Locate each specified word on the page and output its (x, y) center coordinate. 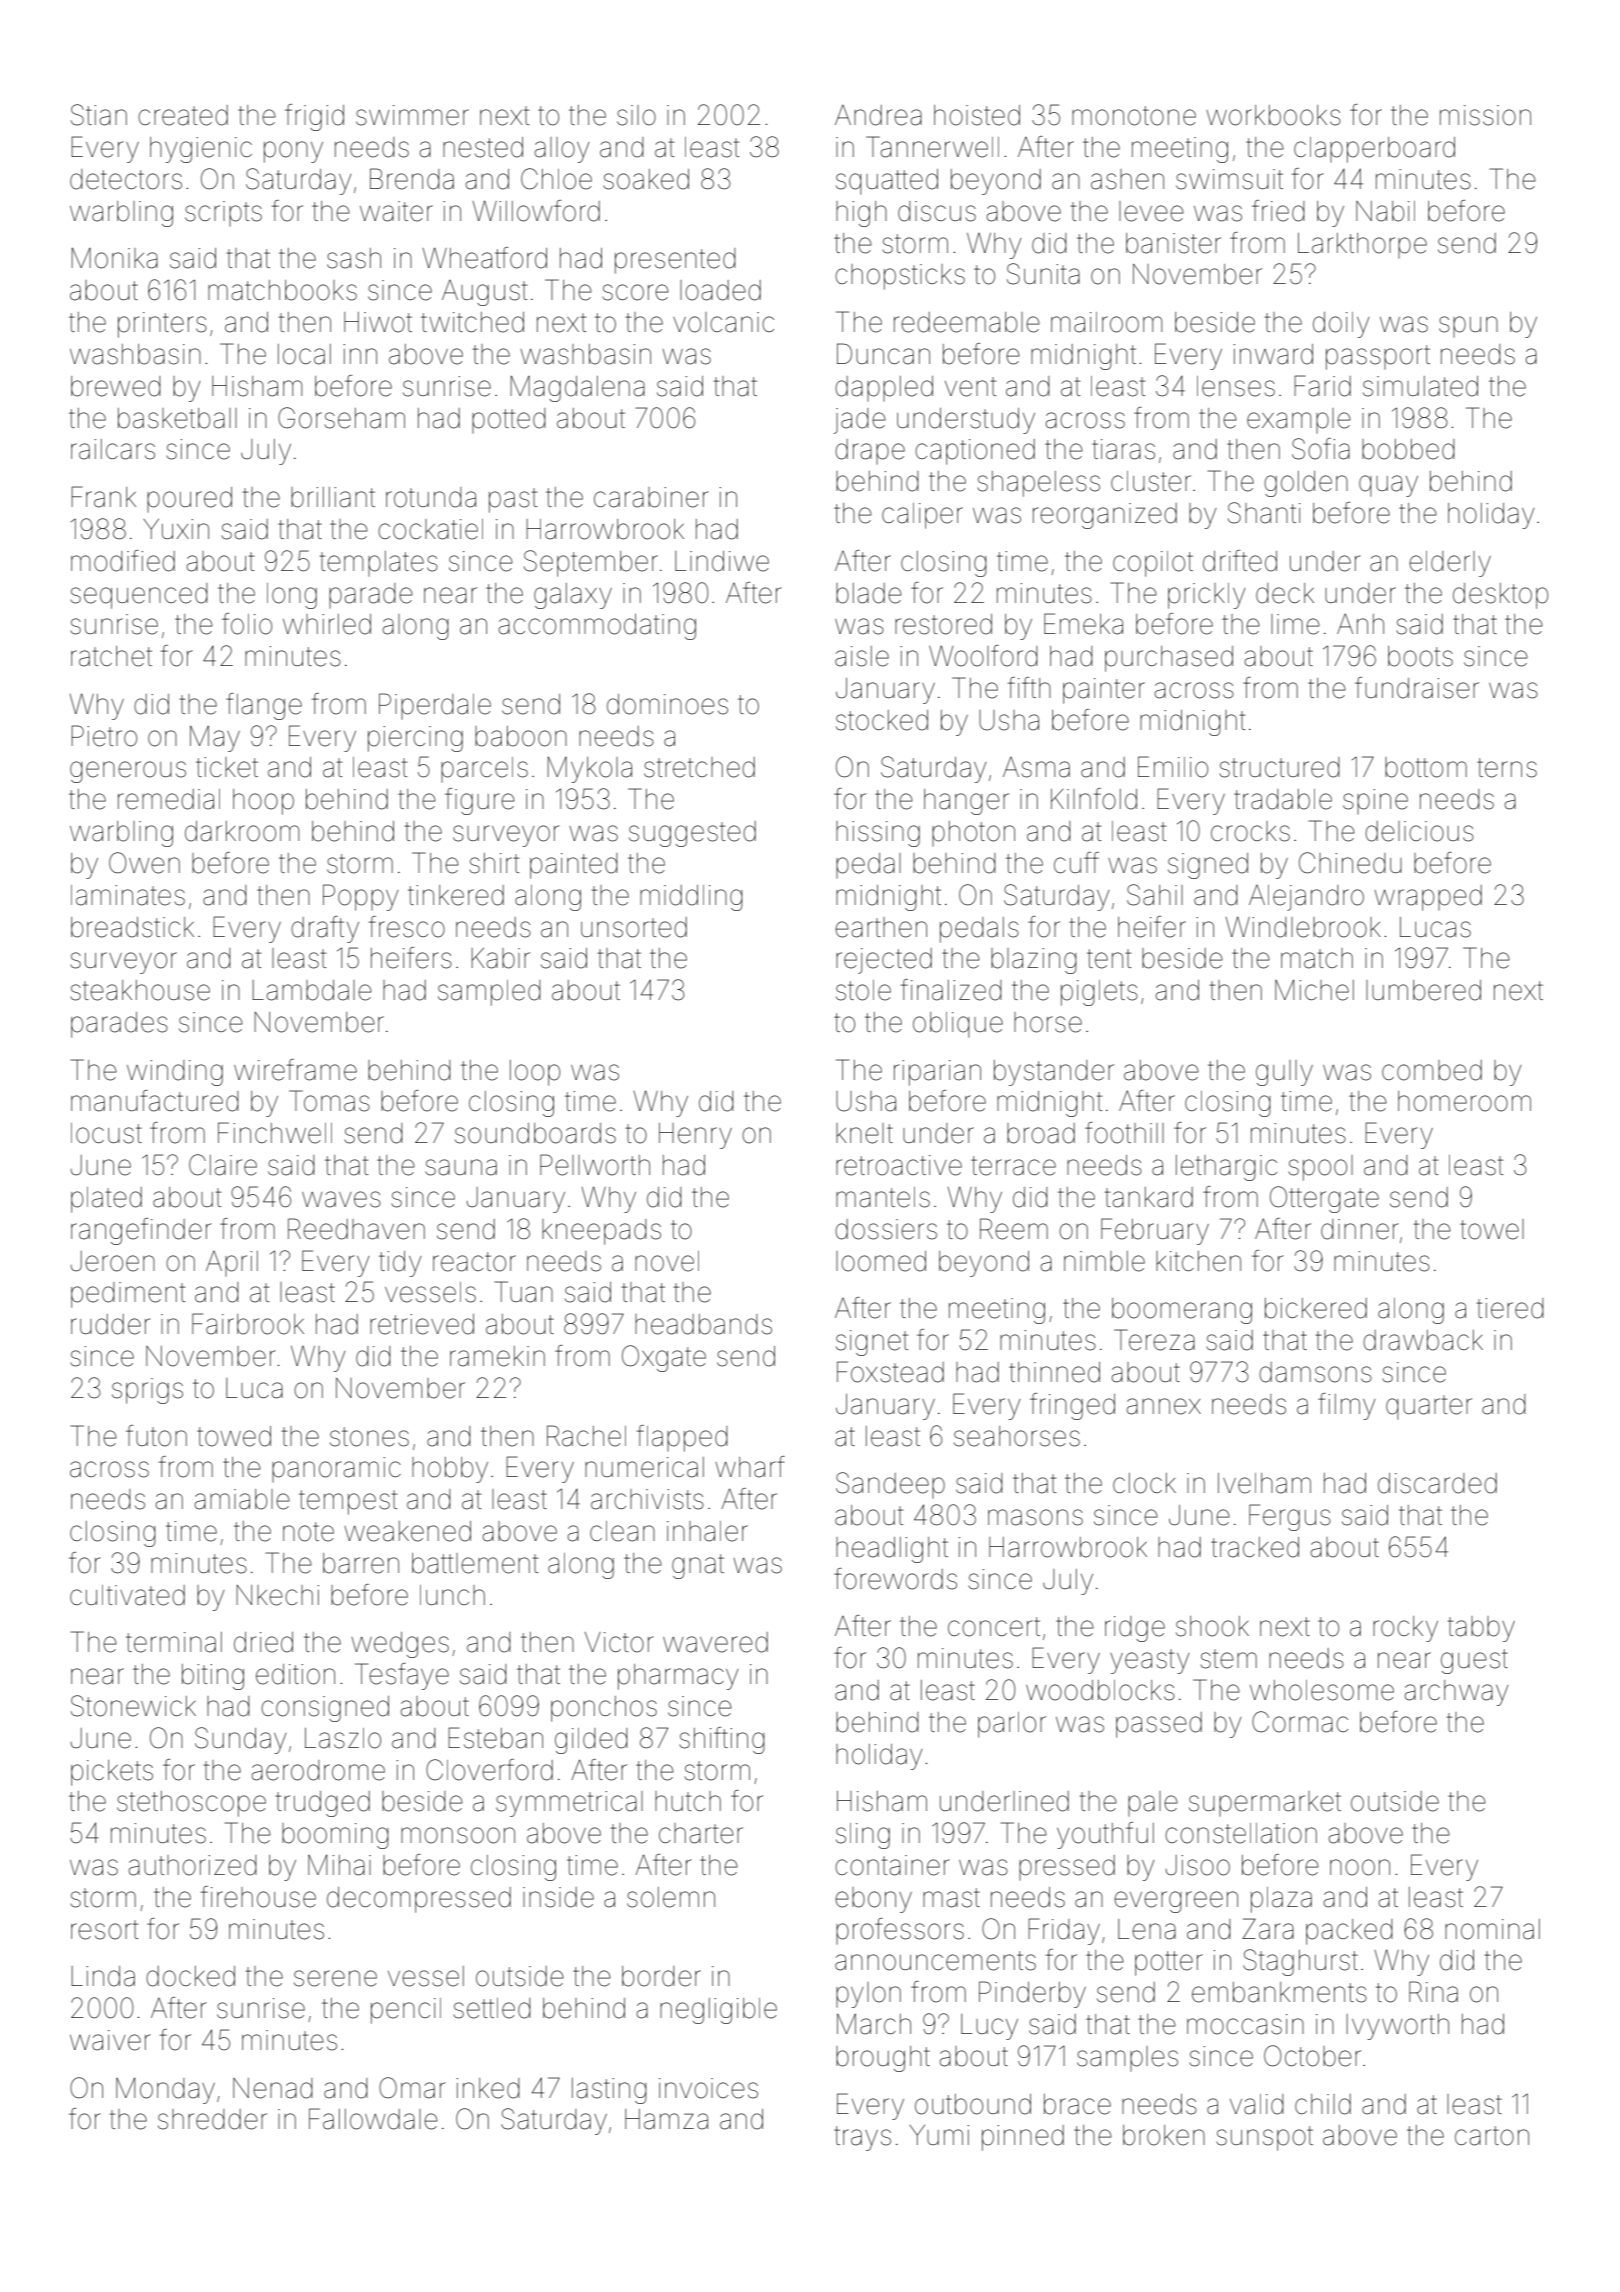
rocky (1405, 1629)
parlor (1012, 1725)
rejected (884, 961)
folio (247, 624)
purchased (1169, 659)
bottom (1426, 767)
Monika (114, 258)
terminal (174, 1642)
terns (1507, 768)
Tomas (329, 1101)
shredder (212, 2119)
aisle (862, 656)
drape (870, 451)
